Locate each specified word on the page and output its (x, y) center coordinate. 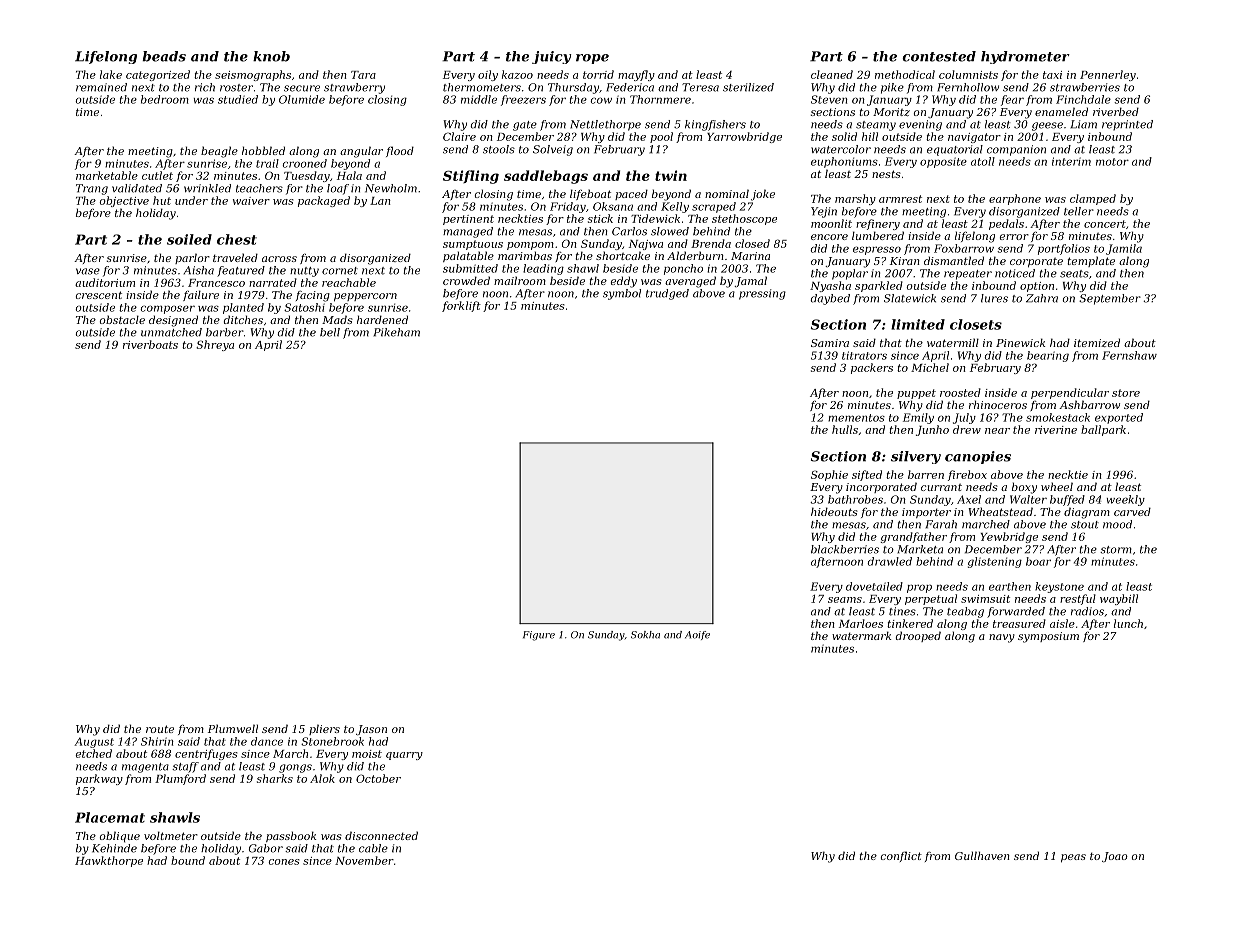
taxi (1052, 75)
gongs (295, 768)
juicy (551, 57)
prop (919, 588)
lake (111, 74)
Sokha (645, 635)
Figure (539, 636)
